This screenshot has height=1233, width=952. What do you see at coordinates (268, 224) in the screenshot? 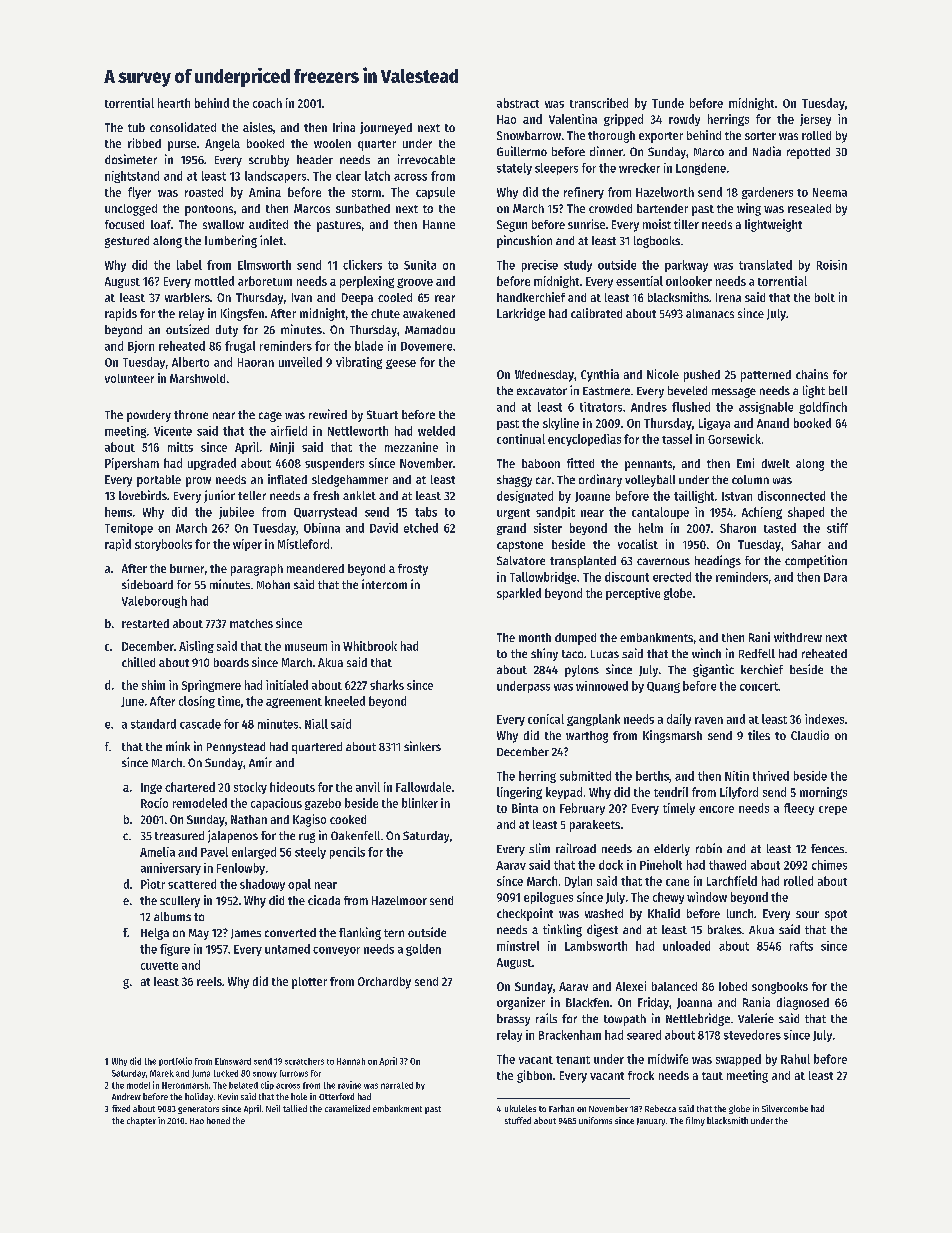
I see `audited` at bounding box center [268, 224].
